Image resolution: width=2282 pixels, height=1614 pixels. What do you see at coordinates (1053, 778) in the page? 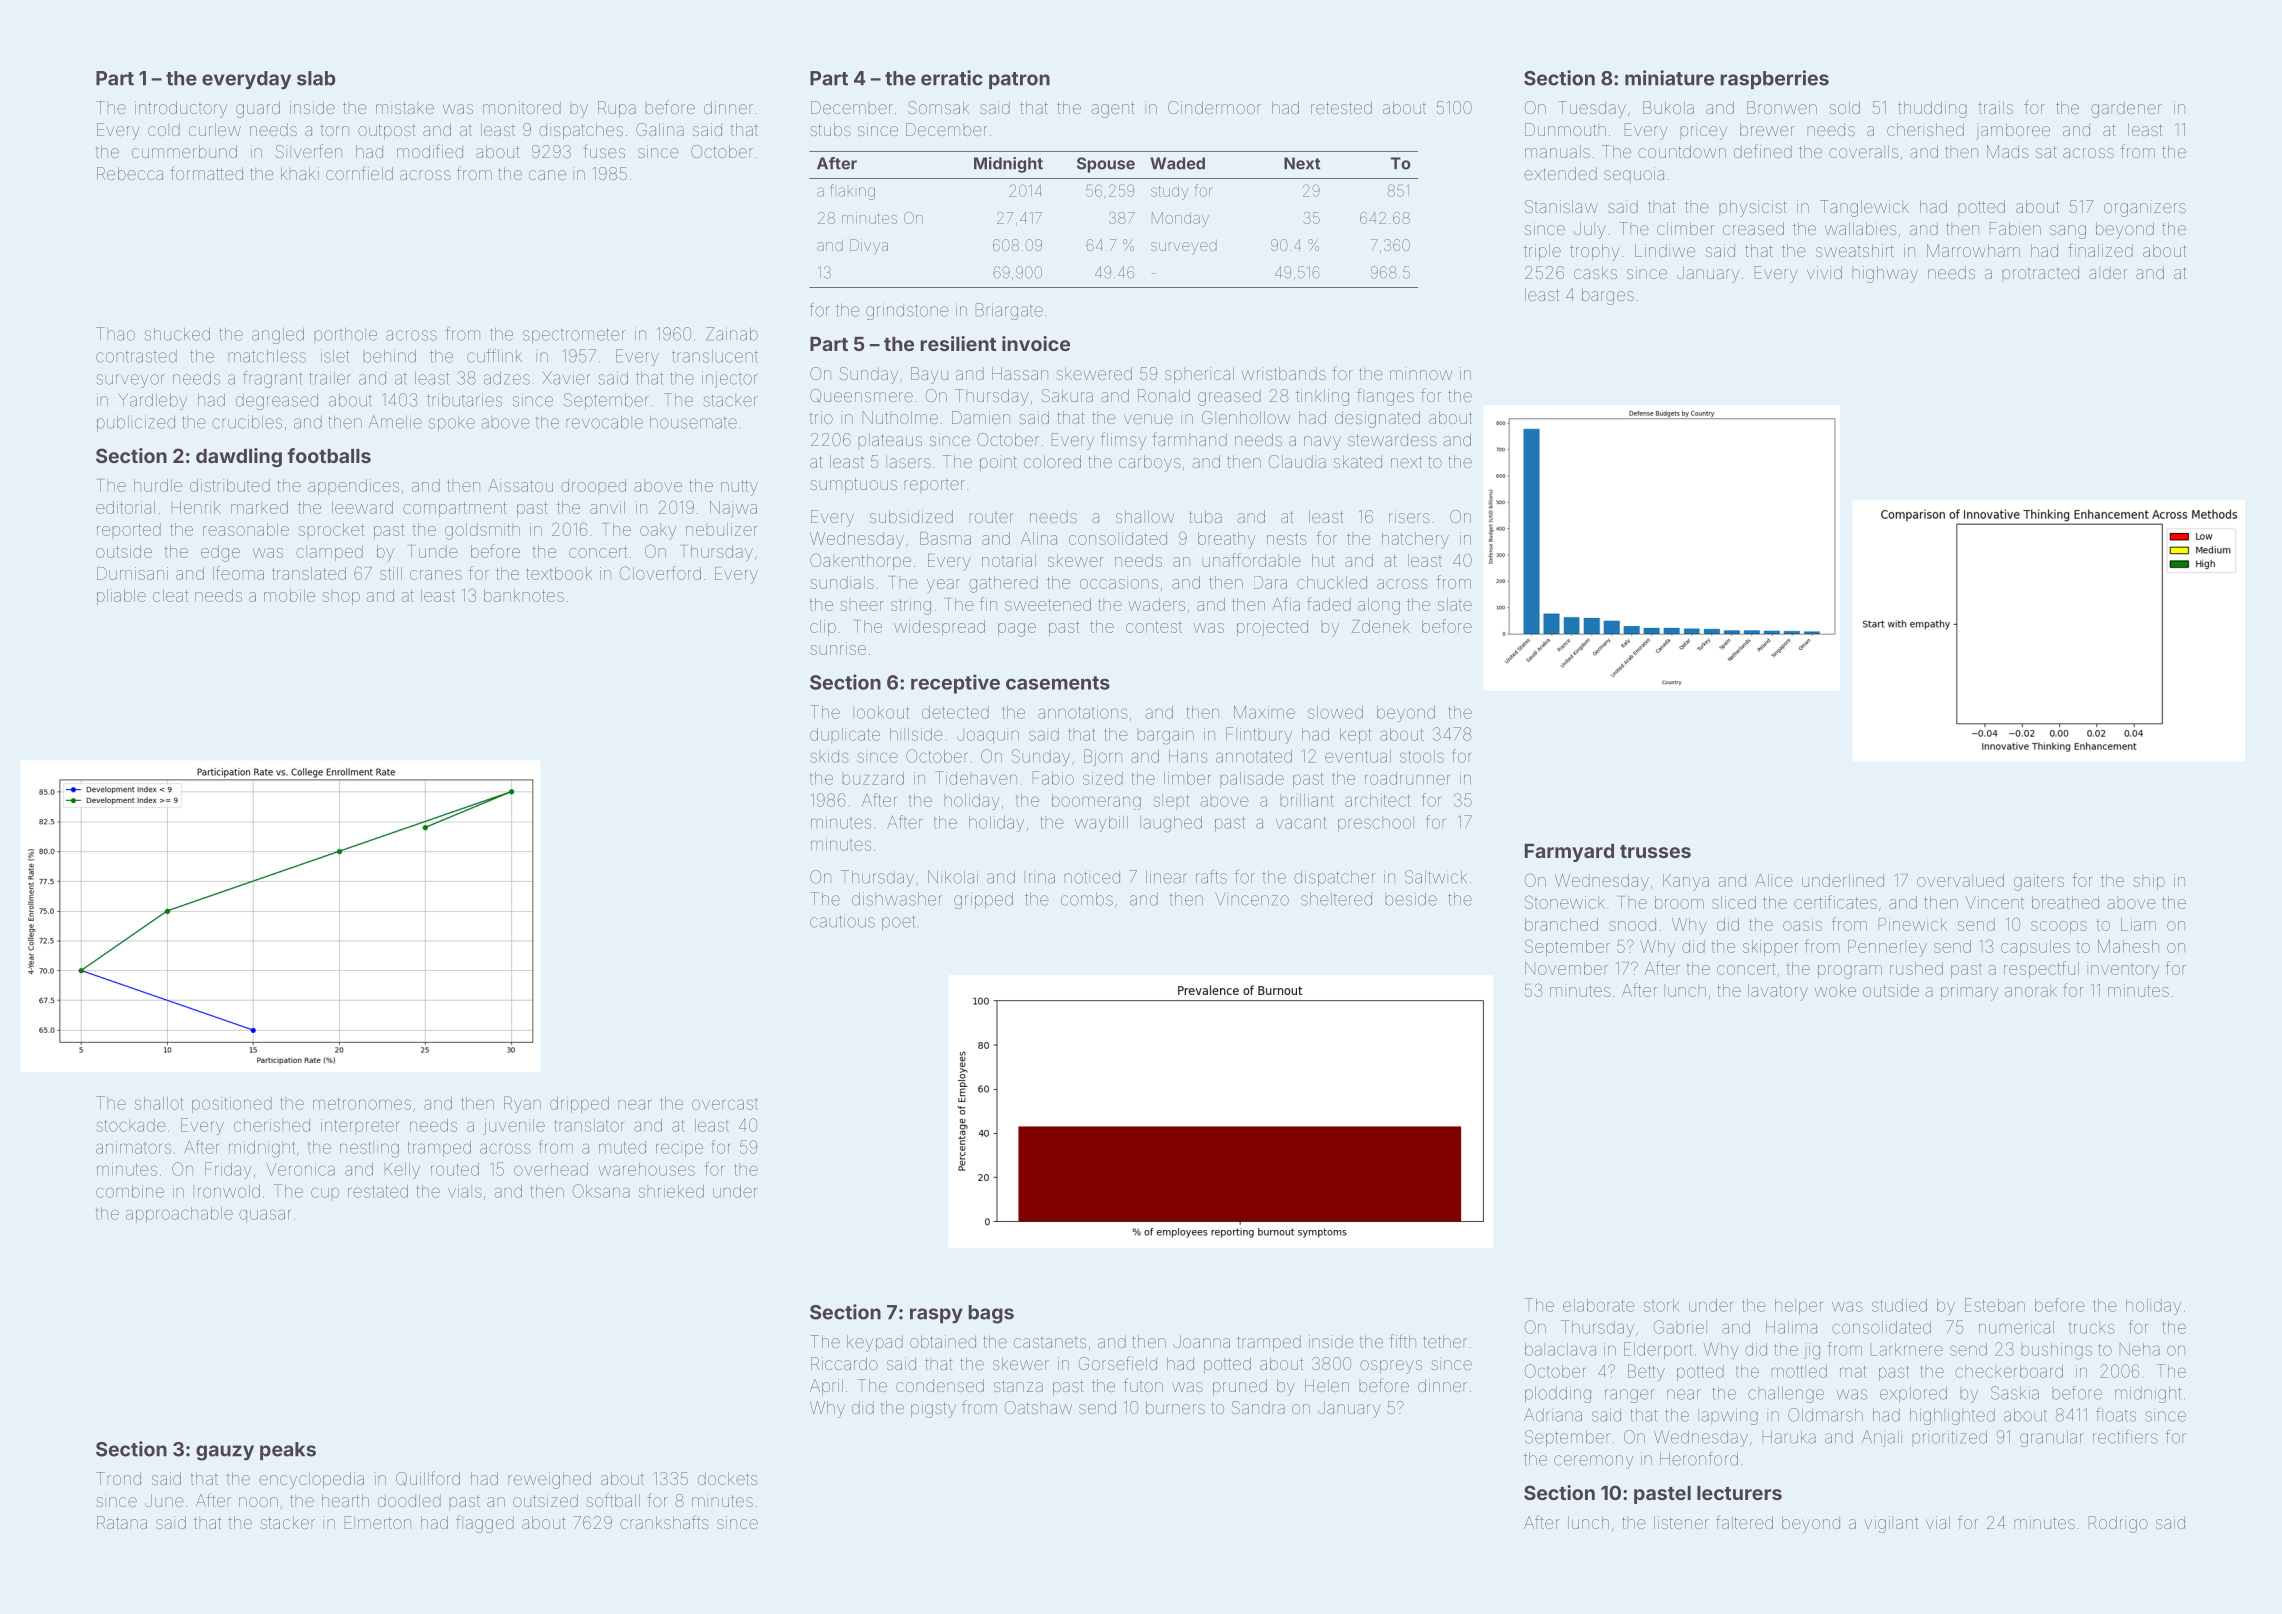
I see `Fabio` at bounding box center [1053, 778].
